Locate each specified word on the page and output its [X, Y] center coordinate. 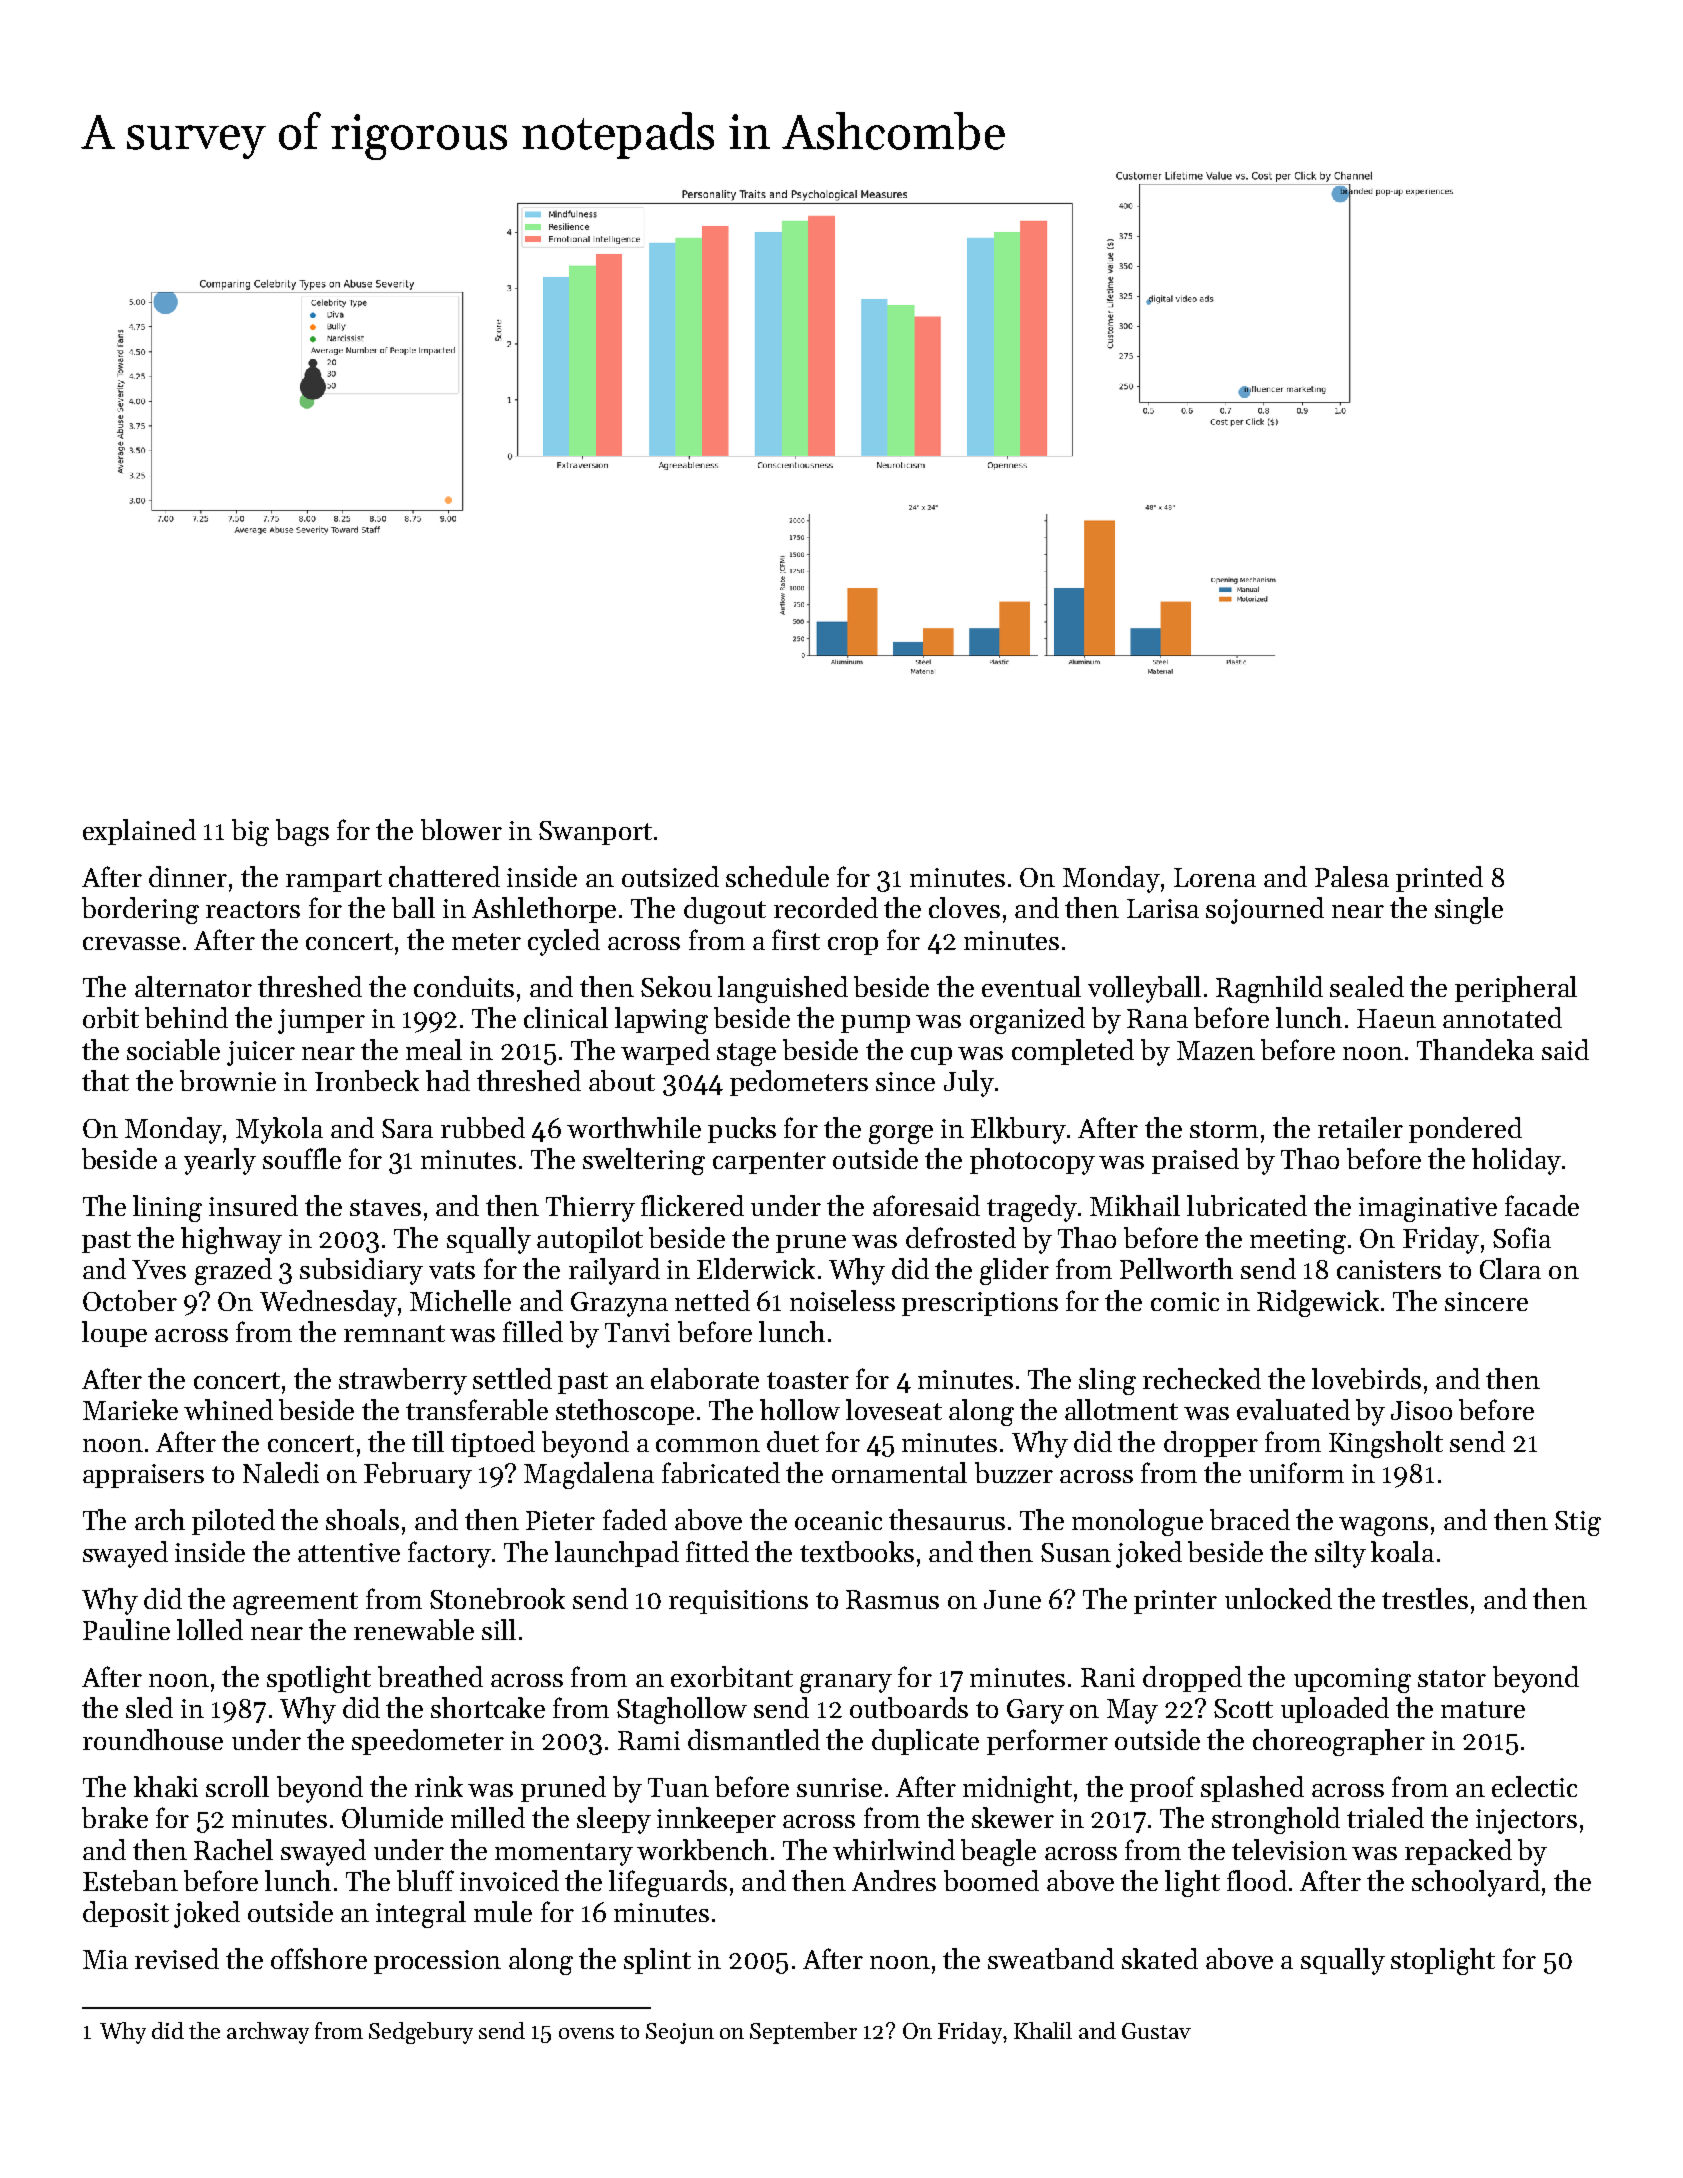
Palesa [1352, 876]
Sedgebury [421, 2033]
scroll [237, 1786]
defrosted [961, 1237]
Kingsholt [1386, 1444]
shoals [362, 1519]
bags [302, 832]
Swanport [595, 833]
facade [1542, 1205]
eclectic [1534, 1786]
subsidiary [361, 1271]
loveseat [894, 1409]
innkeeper [716, 1820]
